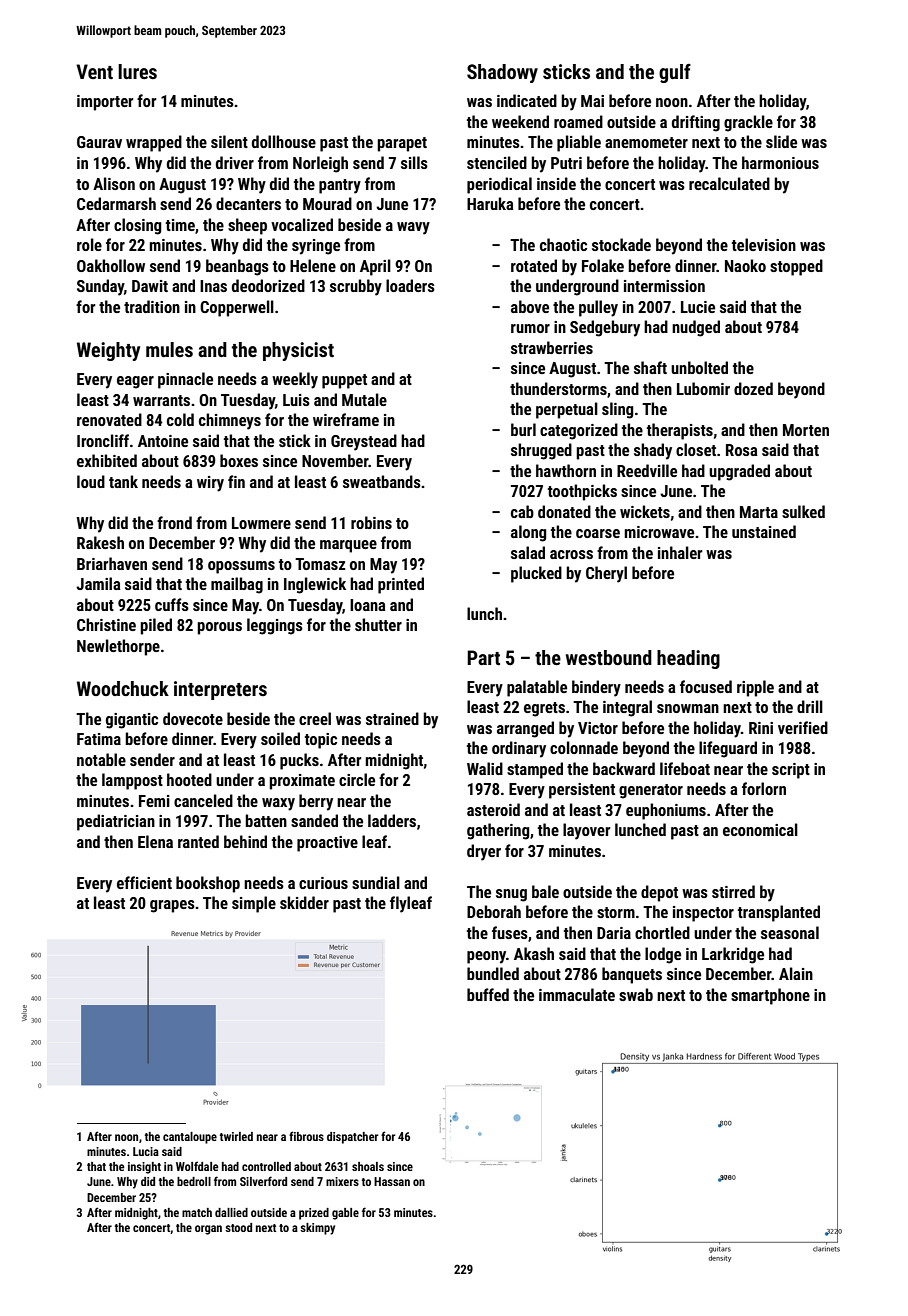 This screenshot has height=1316, width=908. What do you see at coordinates (806, 430) in the screenshot?
I see `Morten` at bounding box center [806, 430].
